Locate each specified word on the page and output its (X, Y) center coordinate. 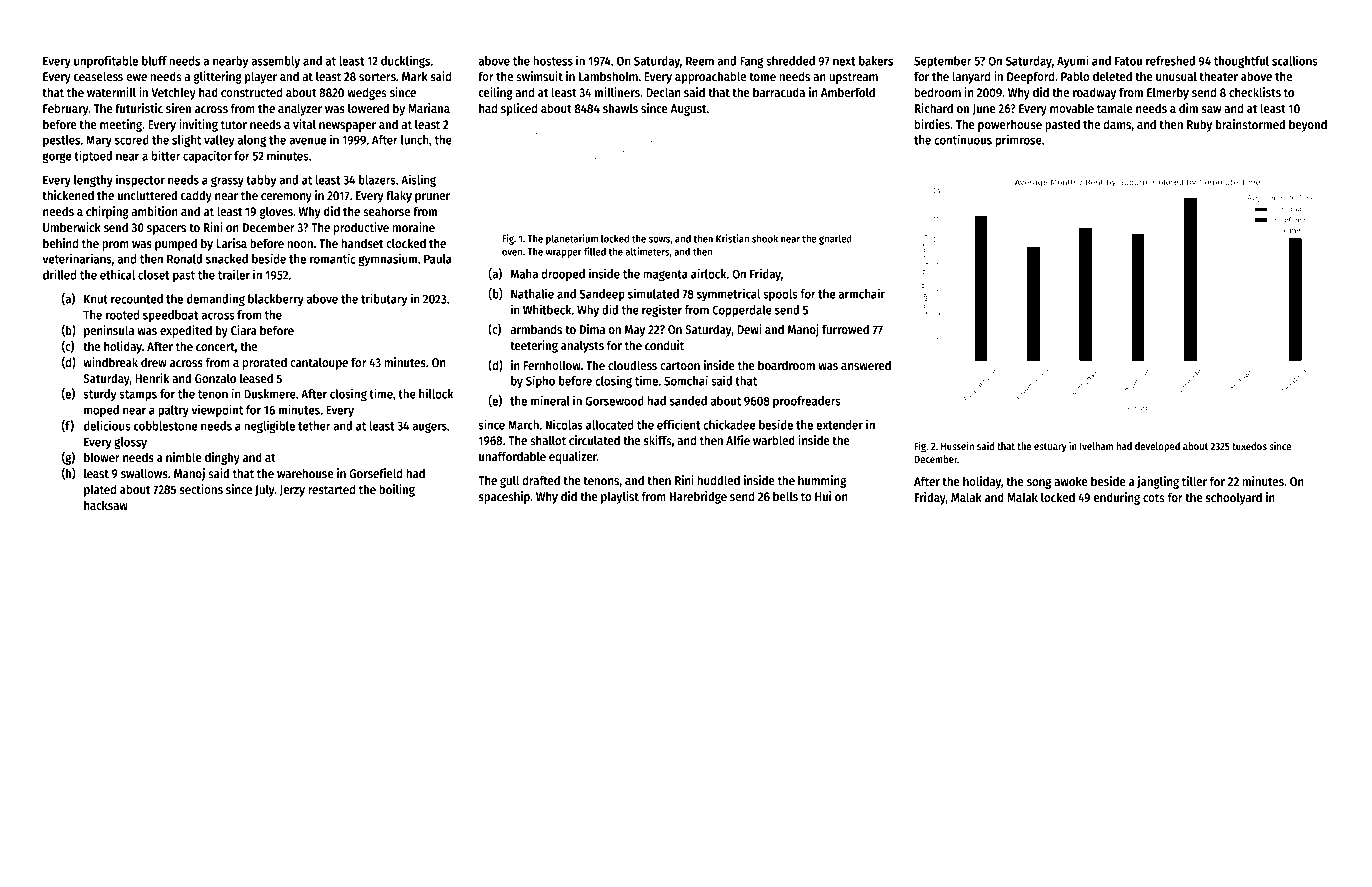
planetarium (572, 239)
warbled (774, 440)
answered (866, 365)
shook (765, 238)
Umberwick (72, 227)
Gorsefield (375, 473)
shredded (790, 61)
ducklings (405, 62)
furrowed (845, 329)
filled (595, 251)
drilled (59, 274)
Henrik (152, 378)
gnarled (835, 239)
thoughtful (1241, 62)
